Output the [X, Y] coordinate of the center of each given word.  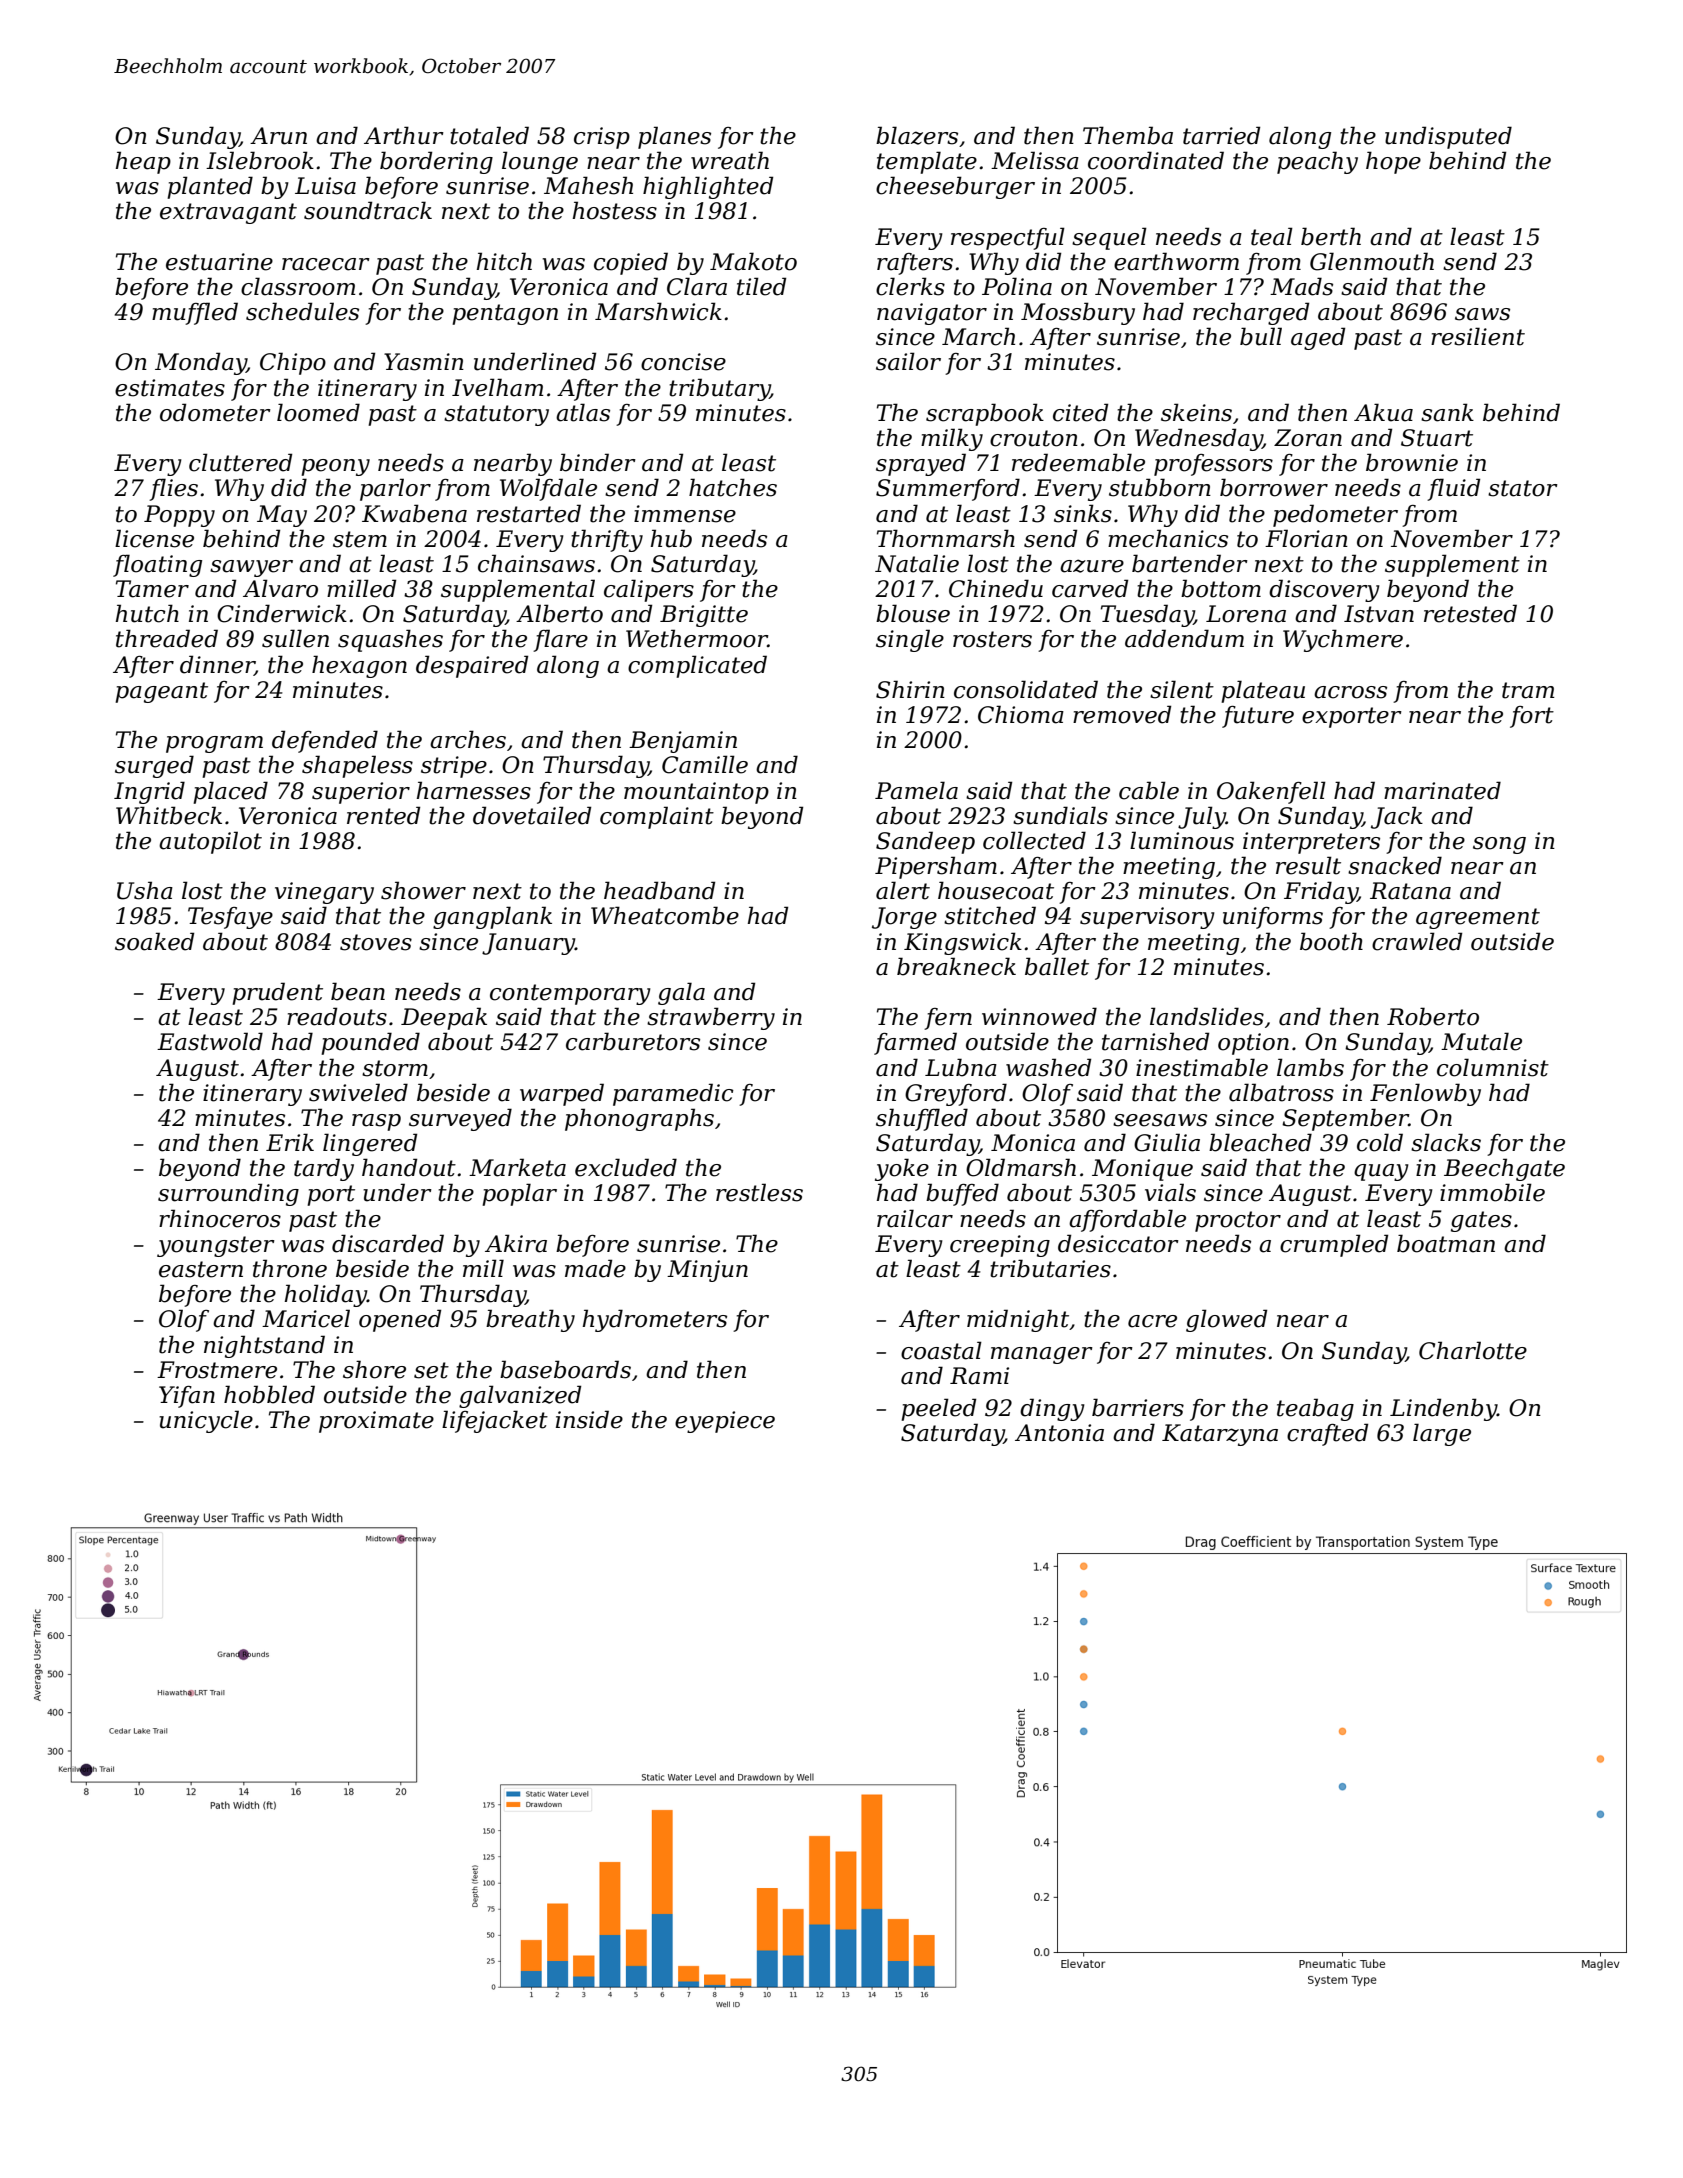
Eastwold [210, 1041]
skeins [1196, 412]
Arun [278, 136]
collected [1034, 840]
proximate [376, 1422]
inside [589, 1419]
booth [1331, 941]
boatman [1446, 1243]
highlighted [708, 187]
